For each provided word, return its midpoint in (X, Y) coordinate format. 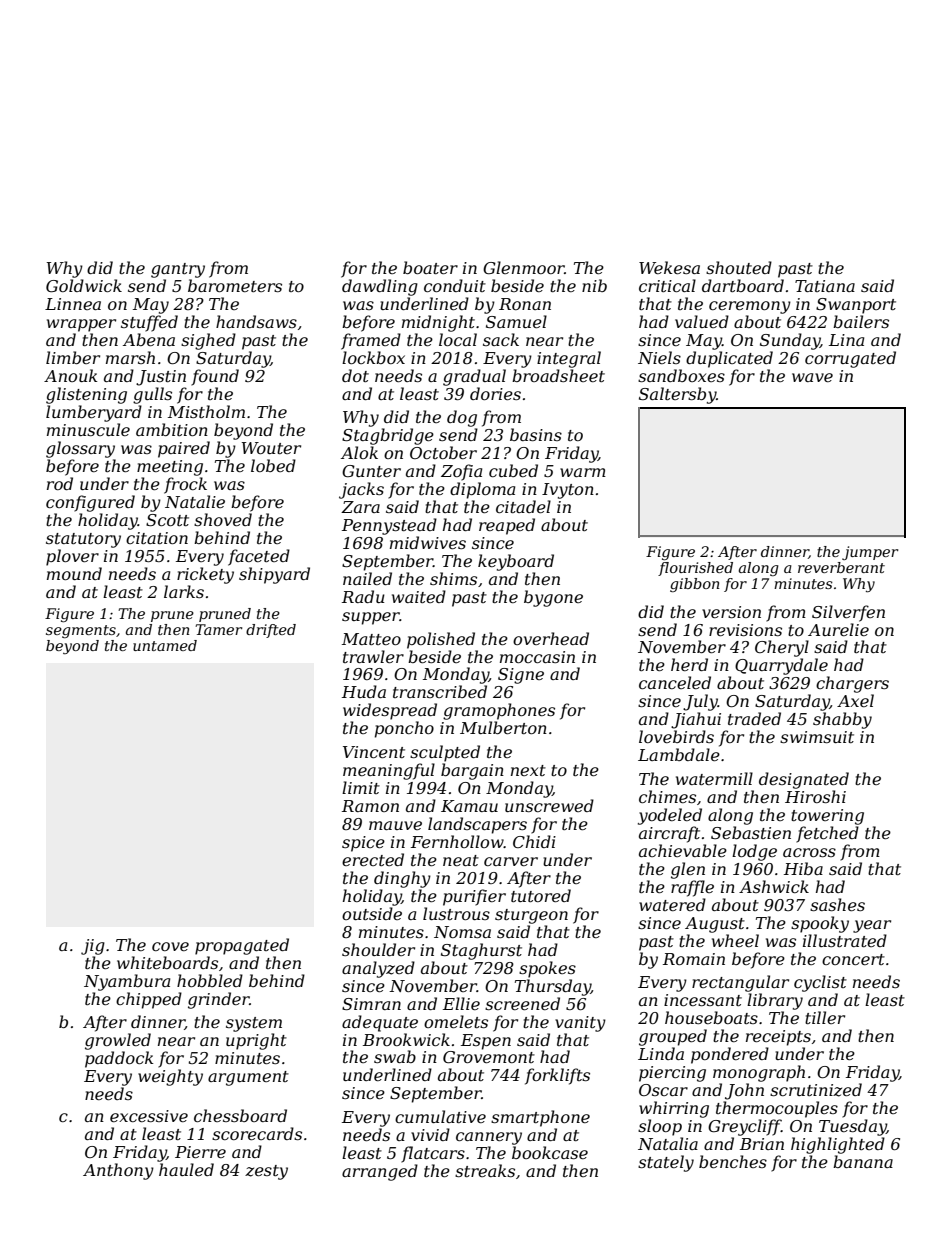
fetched (827, 834)
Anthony (118, 1171)
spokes (547, 969)
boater (430, 267)
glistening (86, 395)
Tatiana (825, 286)
